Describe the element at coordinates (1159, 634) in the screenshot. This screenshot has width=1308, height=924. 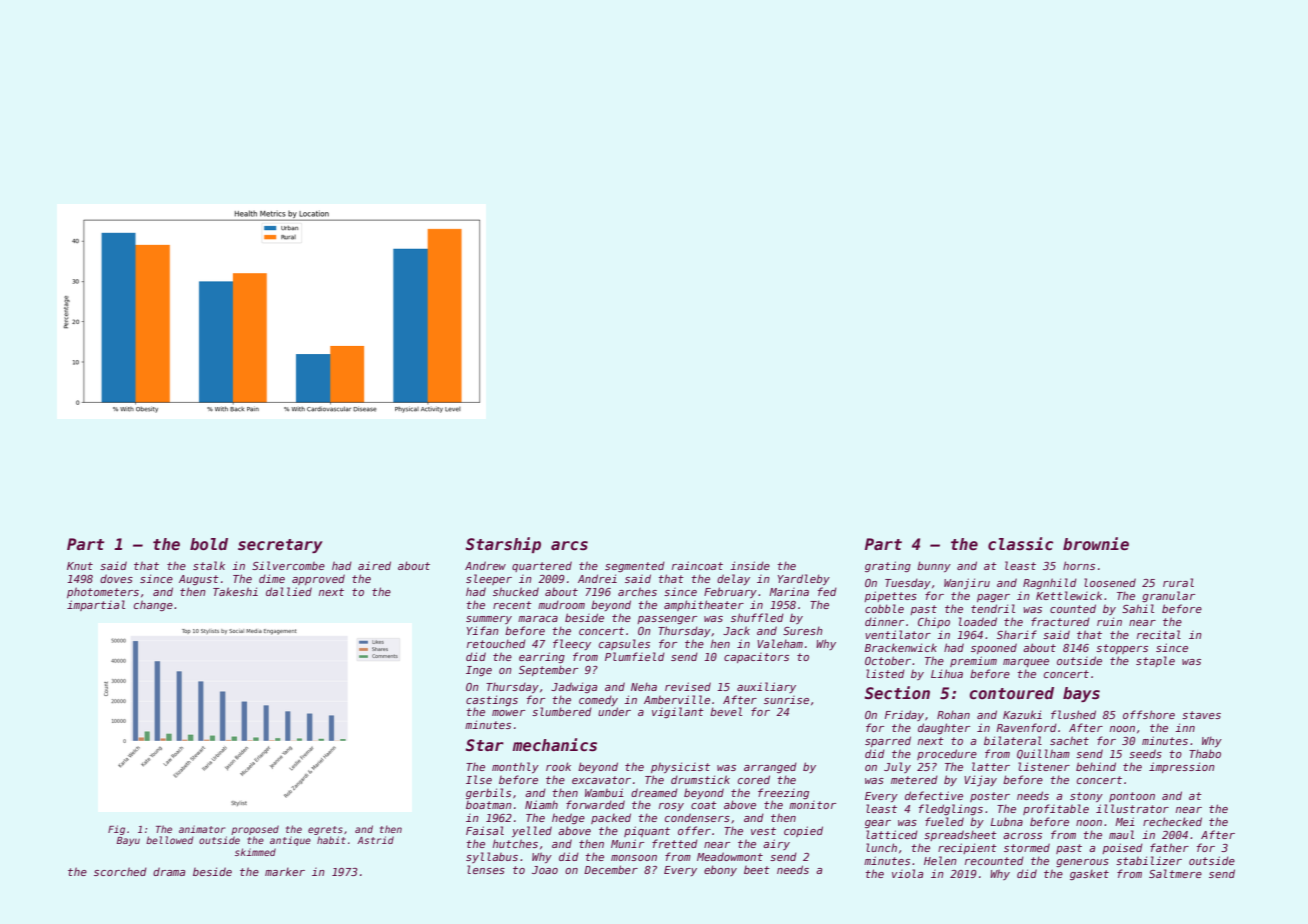
I see `recital` at that location.
